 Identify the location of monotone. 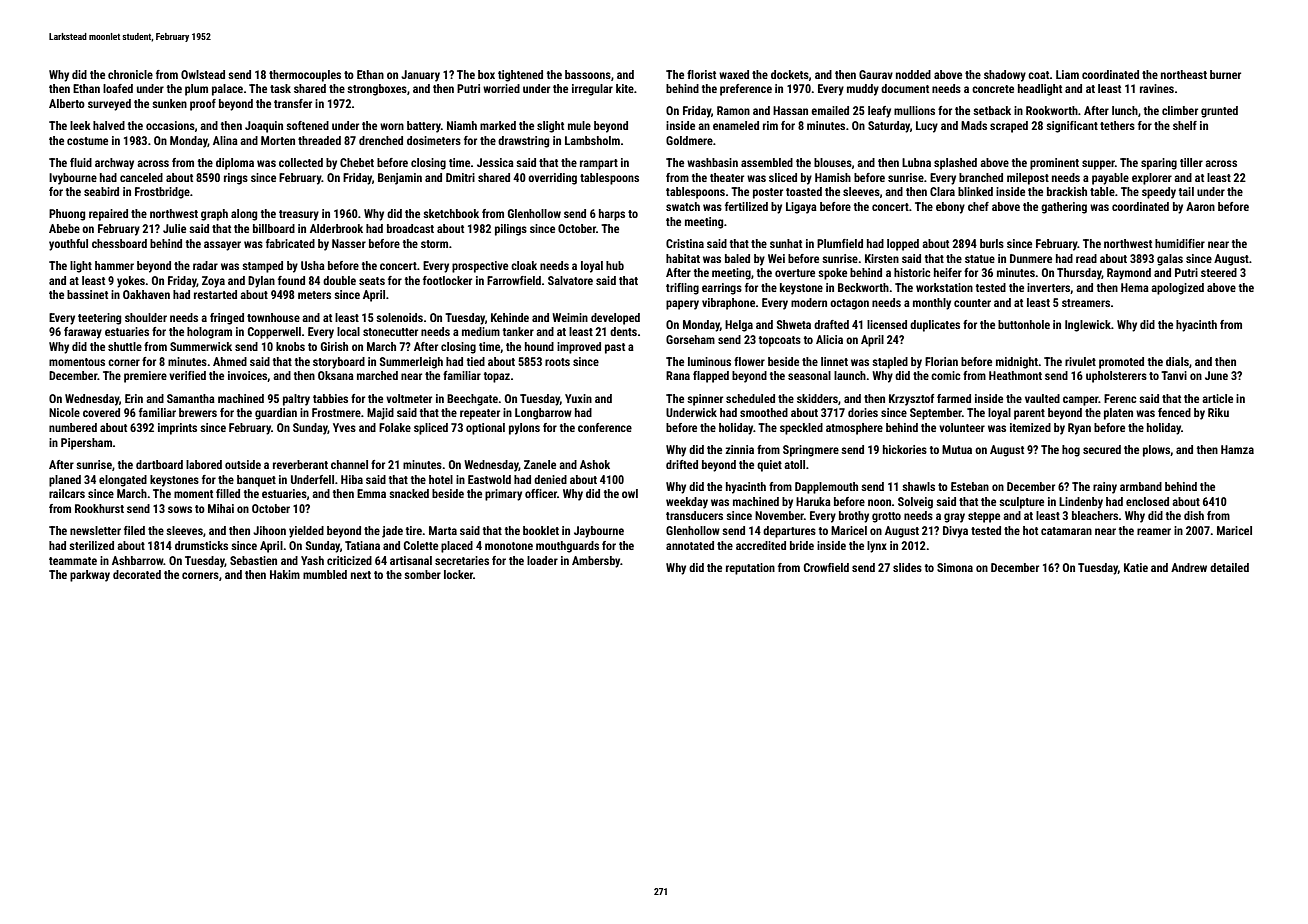
(509, 546).
